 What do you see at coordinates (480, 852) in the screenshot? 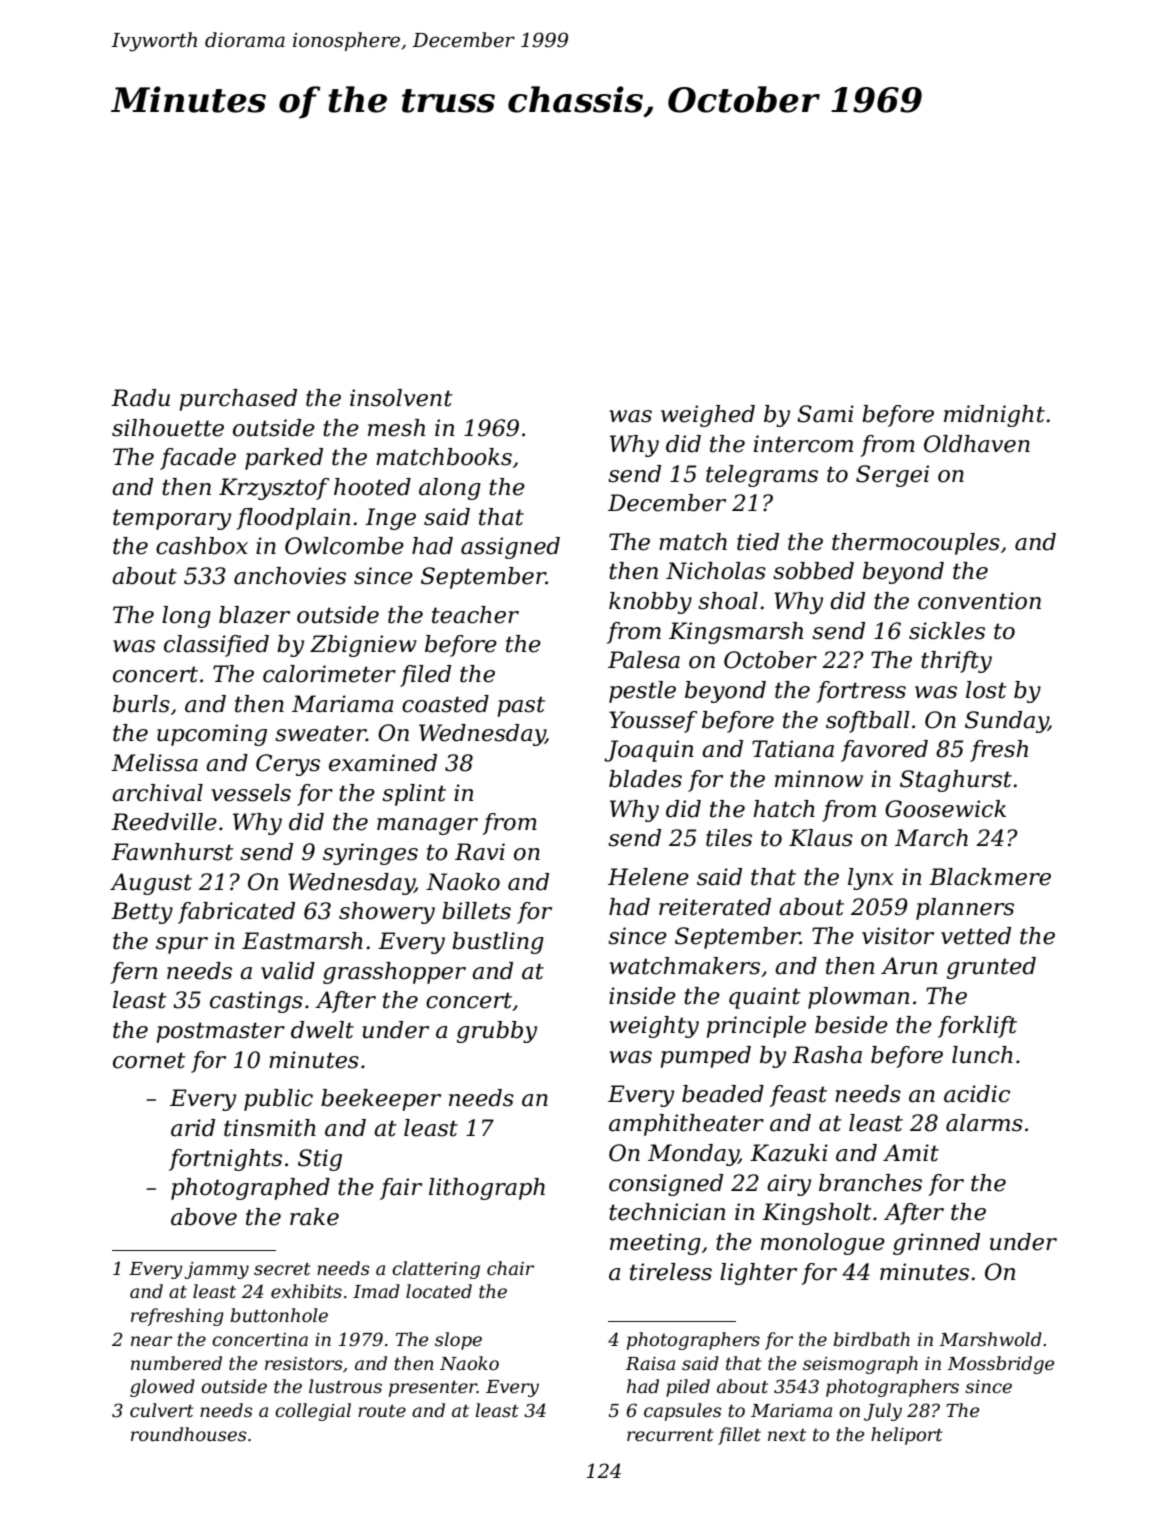
I see `Ravi` at bounding box center [480, 852].
